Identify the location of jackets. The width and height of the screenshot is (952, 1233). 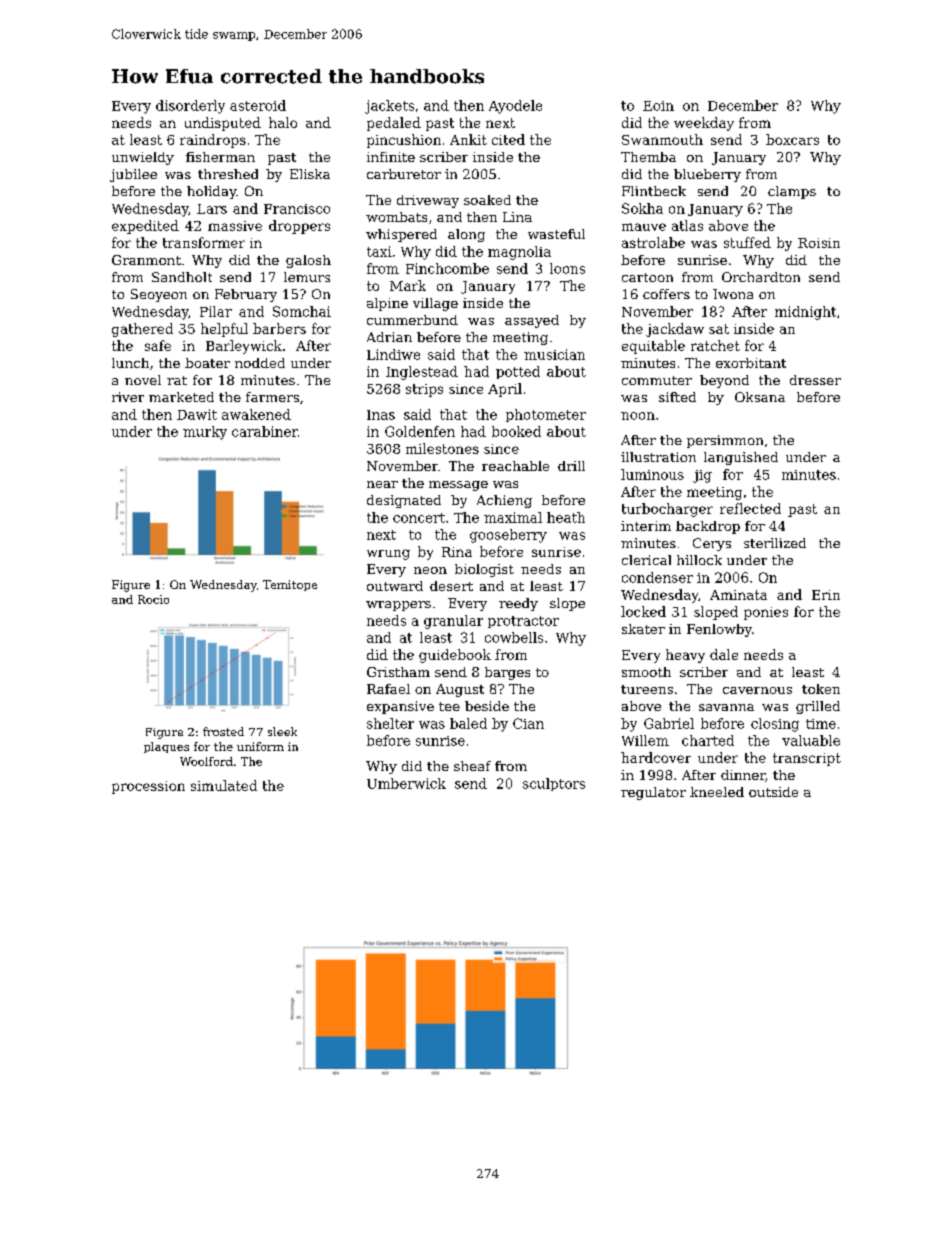
(389, 107).
